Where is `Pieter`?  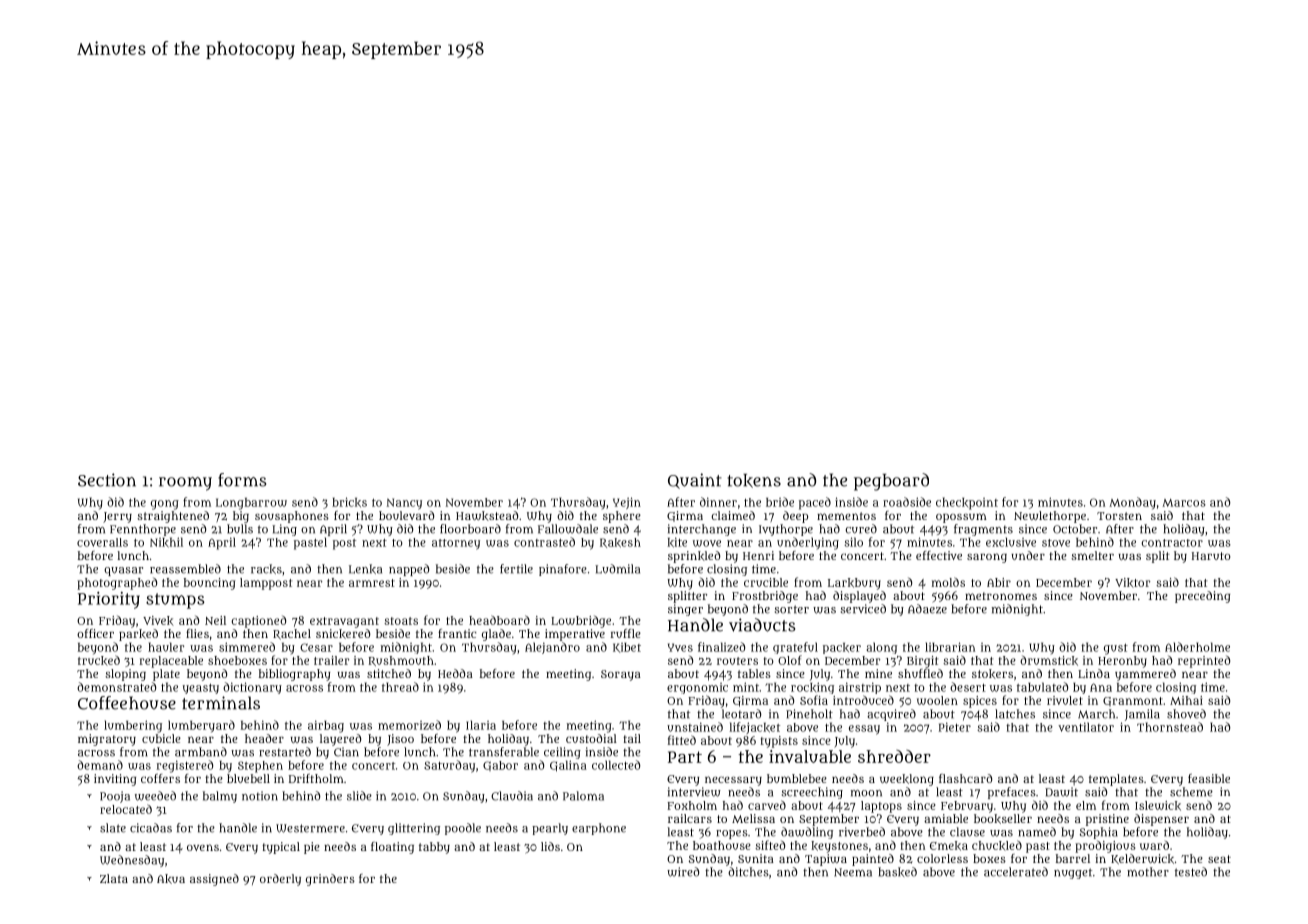 Pieter is located at coordinates (955, 727).
